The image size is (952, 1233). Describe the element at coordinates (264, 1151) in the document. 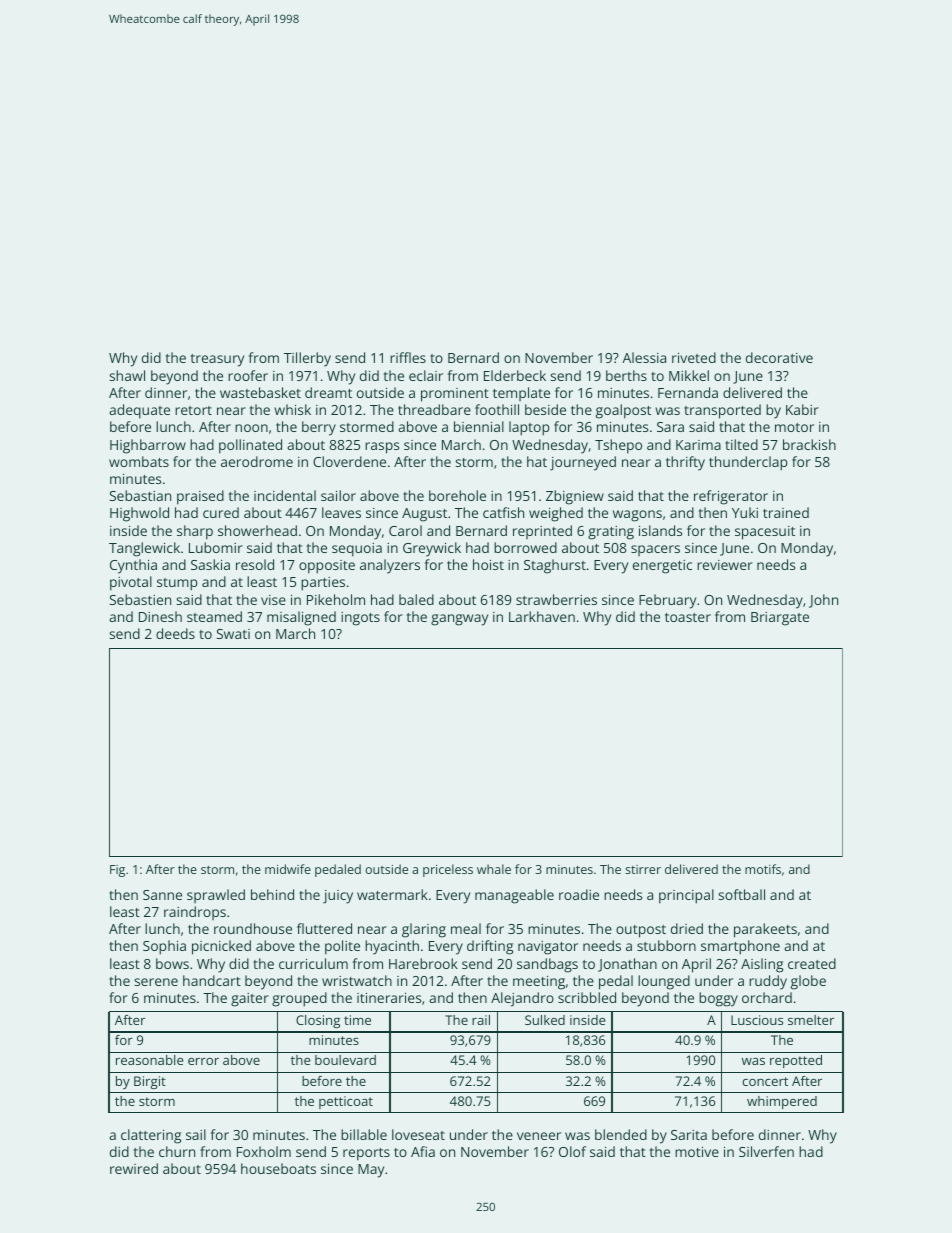

I see `Foxholm` at that location.
